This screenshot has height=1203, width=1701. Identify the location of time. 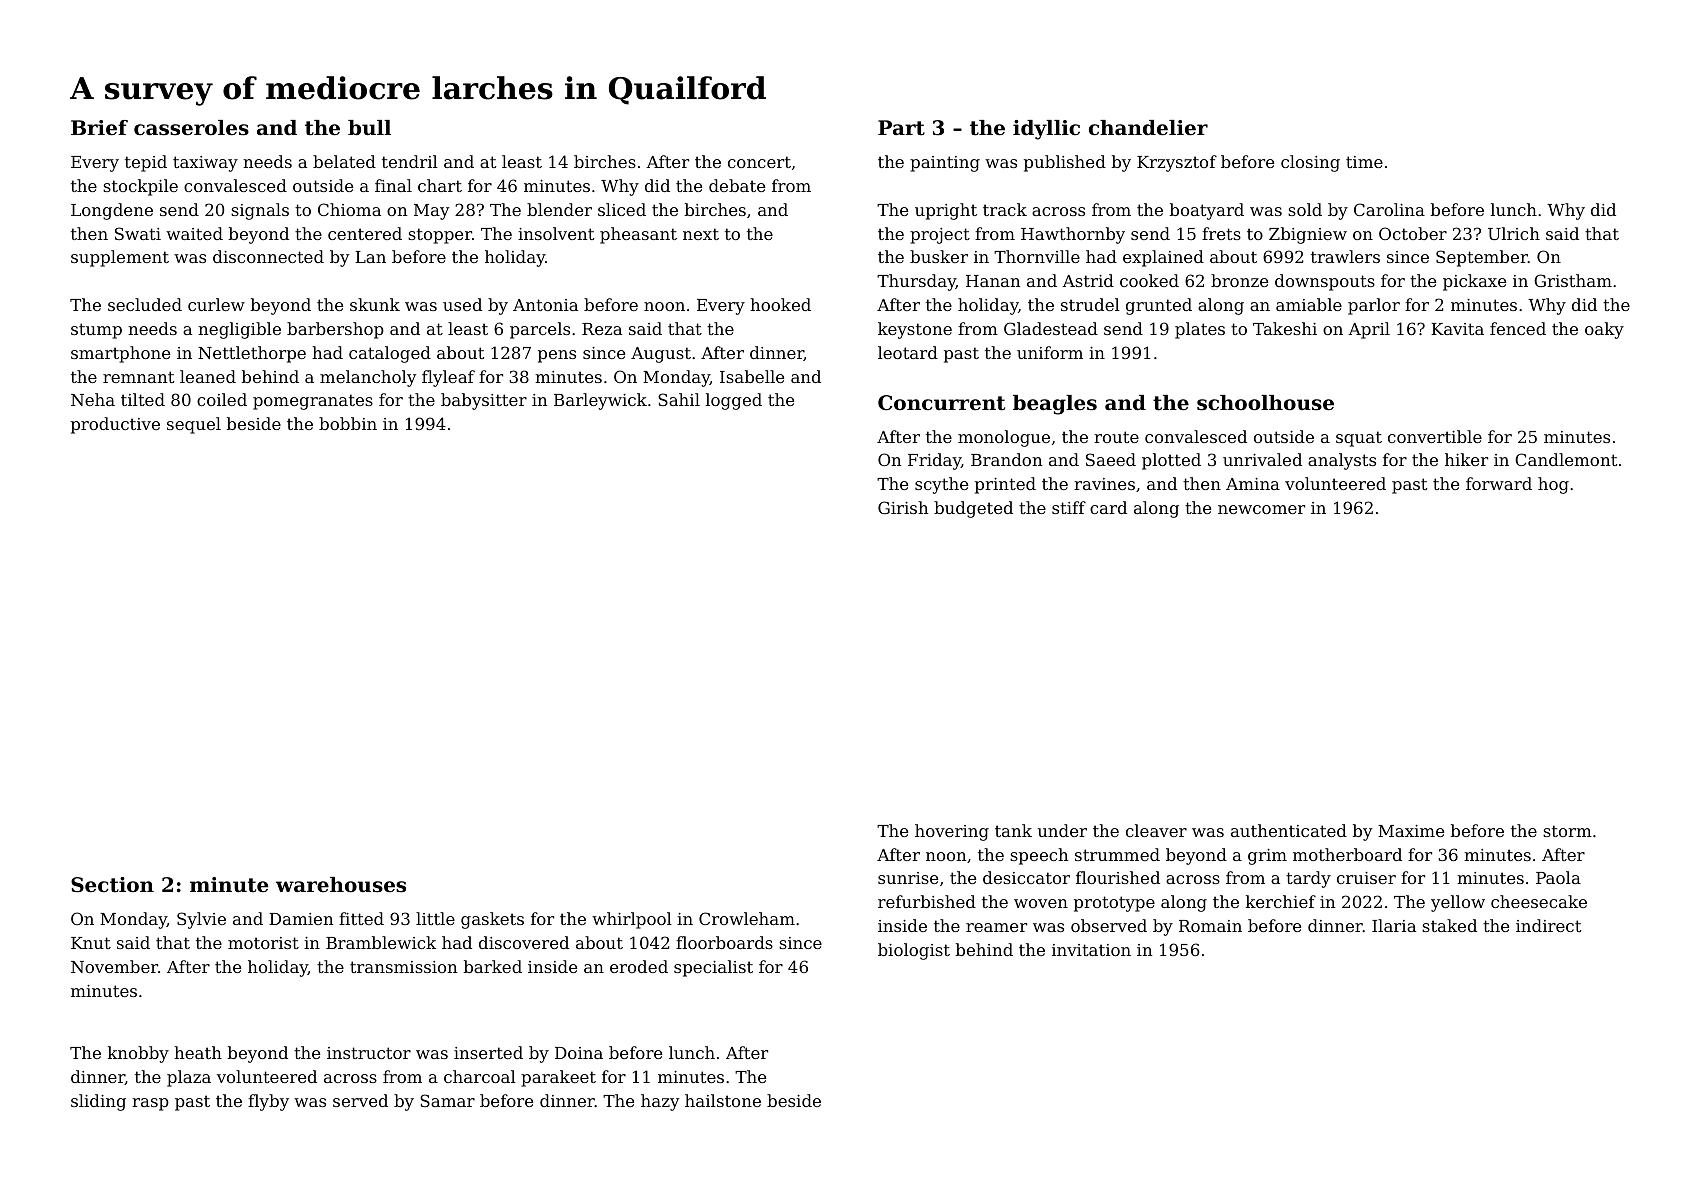
(1364, 162).
